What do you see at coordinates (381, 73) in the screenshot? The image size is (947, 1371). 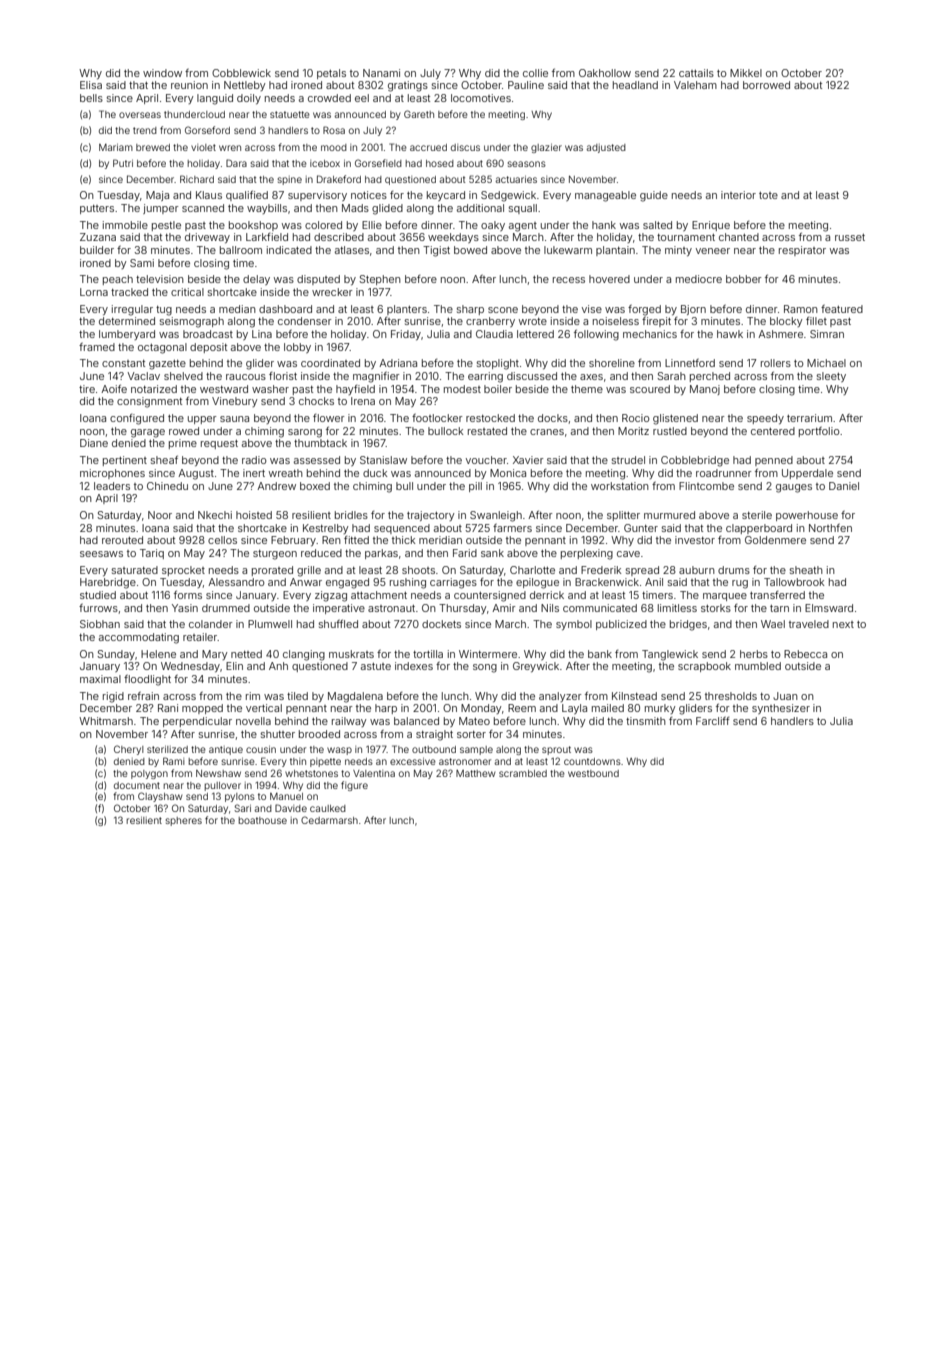 I see `Nanami` at bounding box center [381, 73].
